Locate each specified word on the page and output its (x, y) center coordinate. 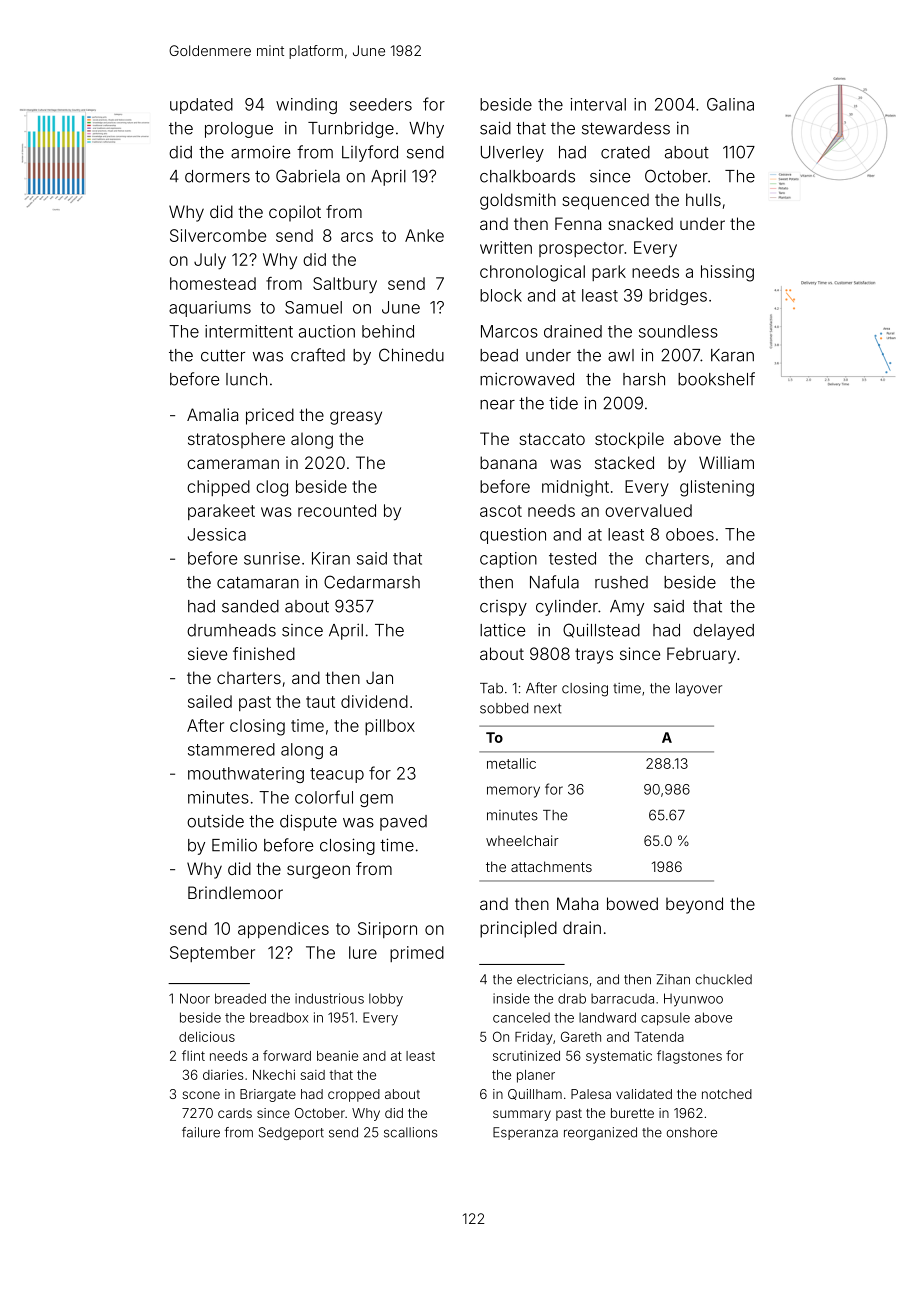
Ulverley (512, 154)
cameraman (233, 464)
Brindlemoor (235, 892)
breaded (240, 998)
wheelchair (522, 840)
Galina (730, 104)
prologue (239, 130)
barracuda (622, 998)
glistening (717, 488)
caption (508, 560)
